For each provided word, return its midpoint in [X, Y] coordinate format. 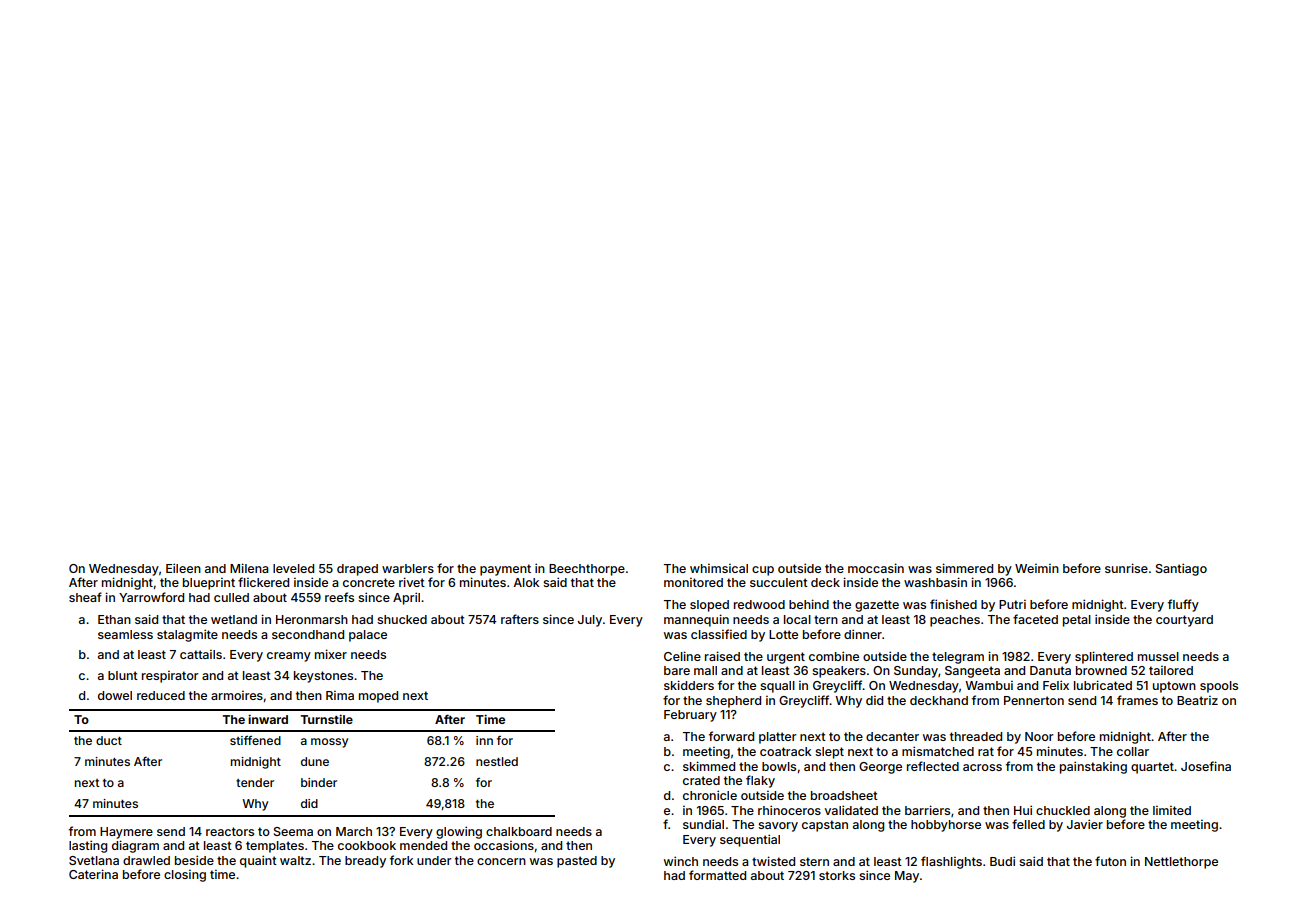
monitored [693, 582]
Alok [526, 582]
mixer [331, 654]
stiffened [255, 740]
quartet [1152, 768]
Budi [1002, 861]
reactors [230, 831]
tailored [1171, 670]
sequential [750, 840]
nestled [497, 761]
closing [185, 876]
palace [368, 636]
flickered [263, 582]
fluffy [1183, 605]
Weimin [1037, 568]
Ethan [114, 619]
